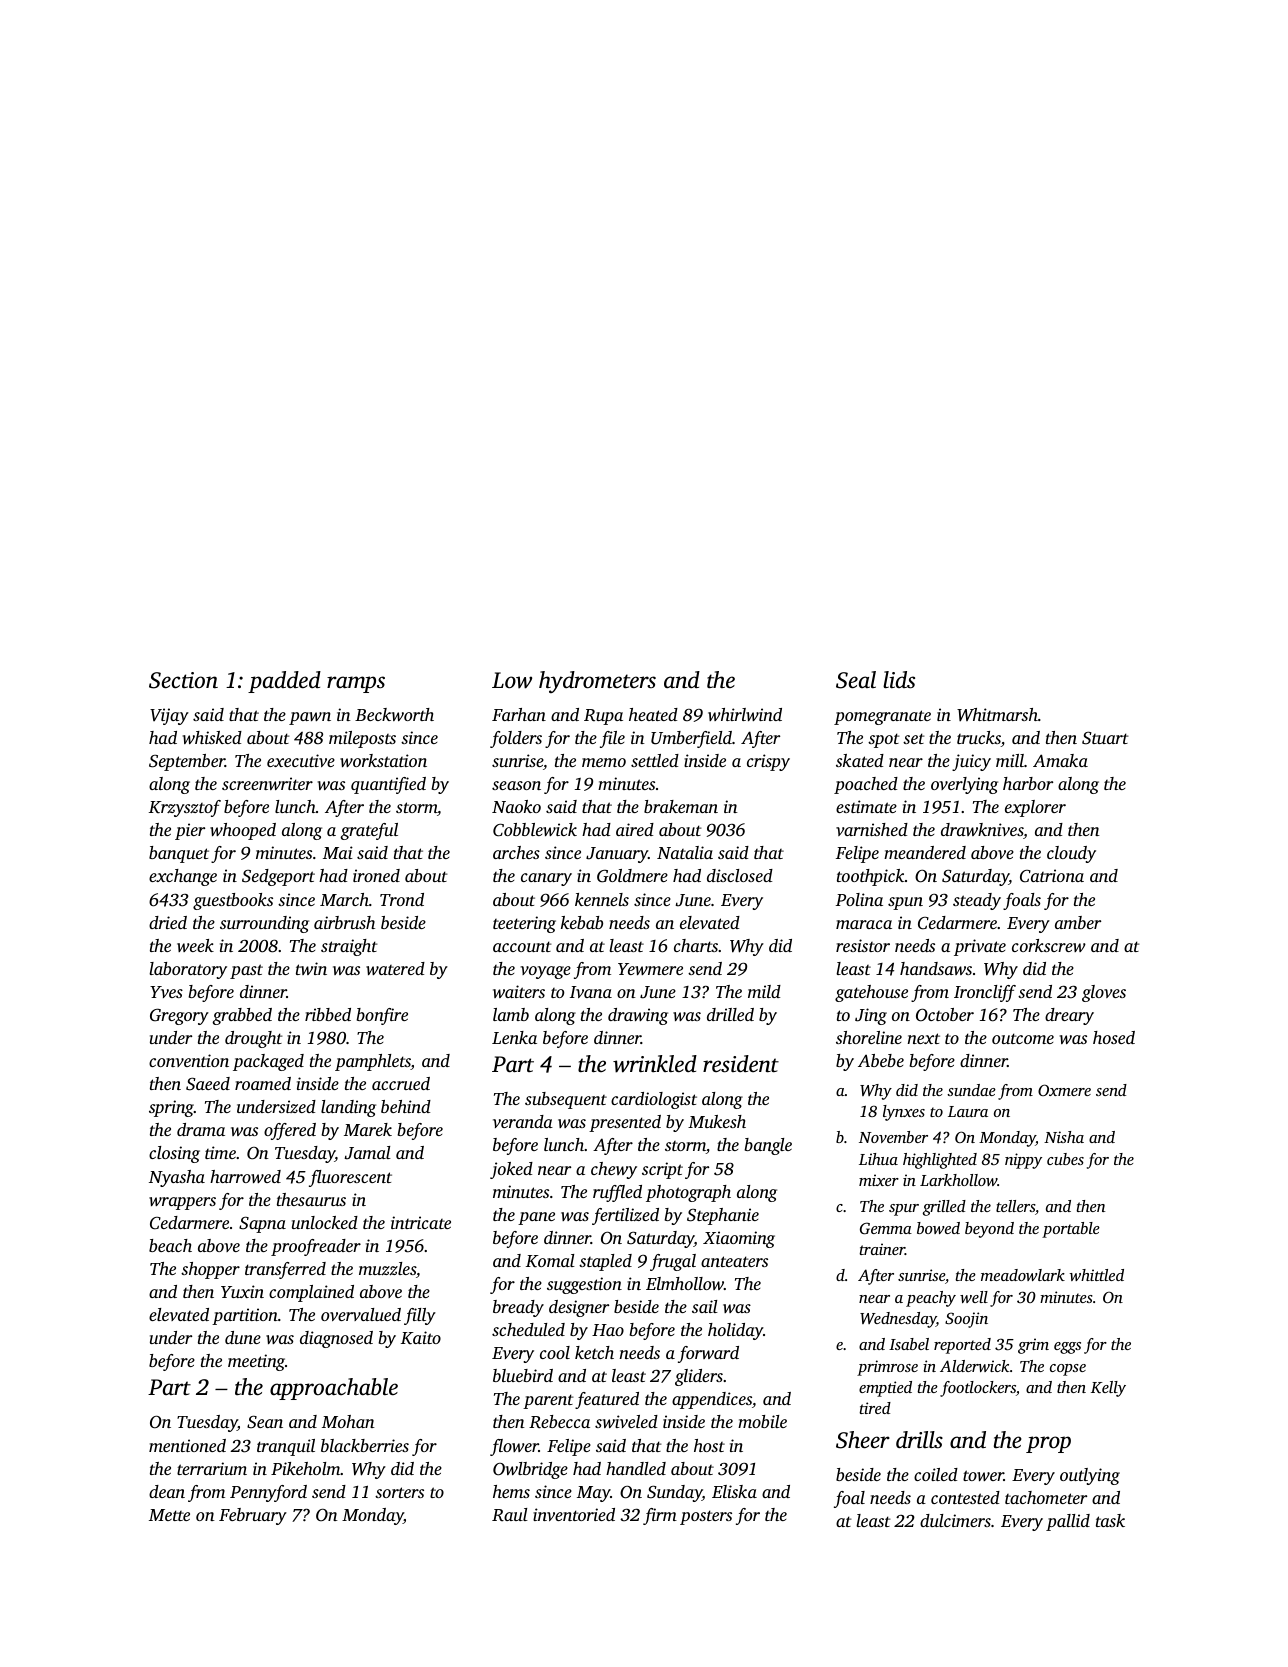 The image size is (1288, 1667). I want to click on pamphlets, so click(373, 1062).
